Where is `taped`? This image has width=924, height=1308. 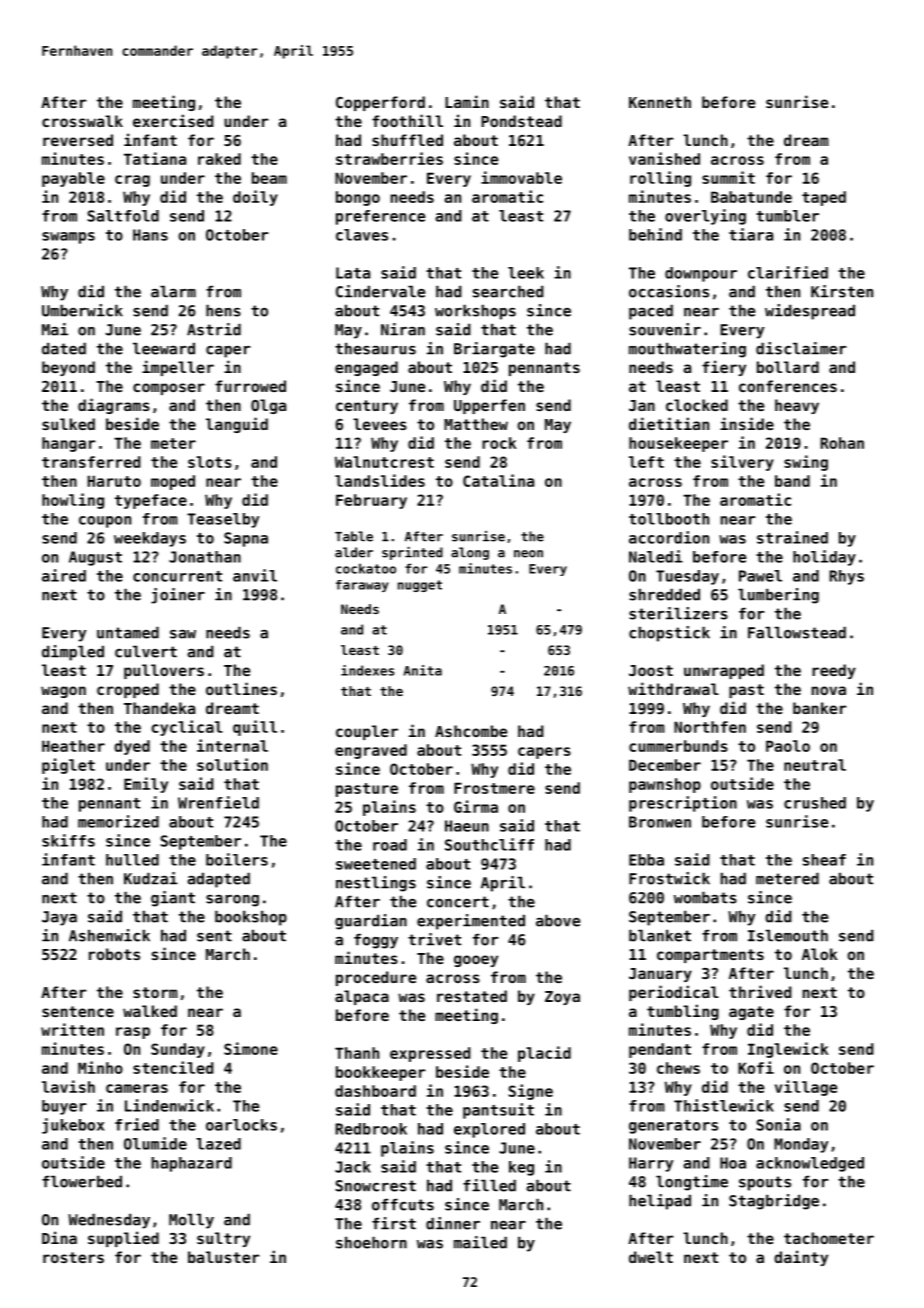 taped is located at coordinates (824, 198).
